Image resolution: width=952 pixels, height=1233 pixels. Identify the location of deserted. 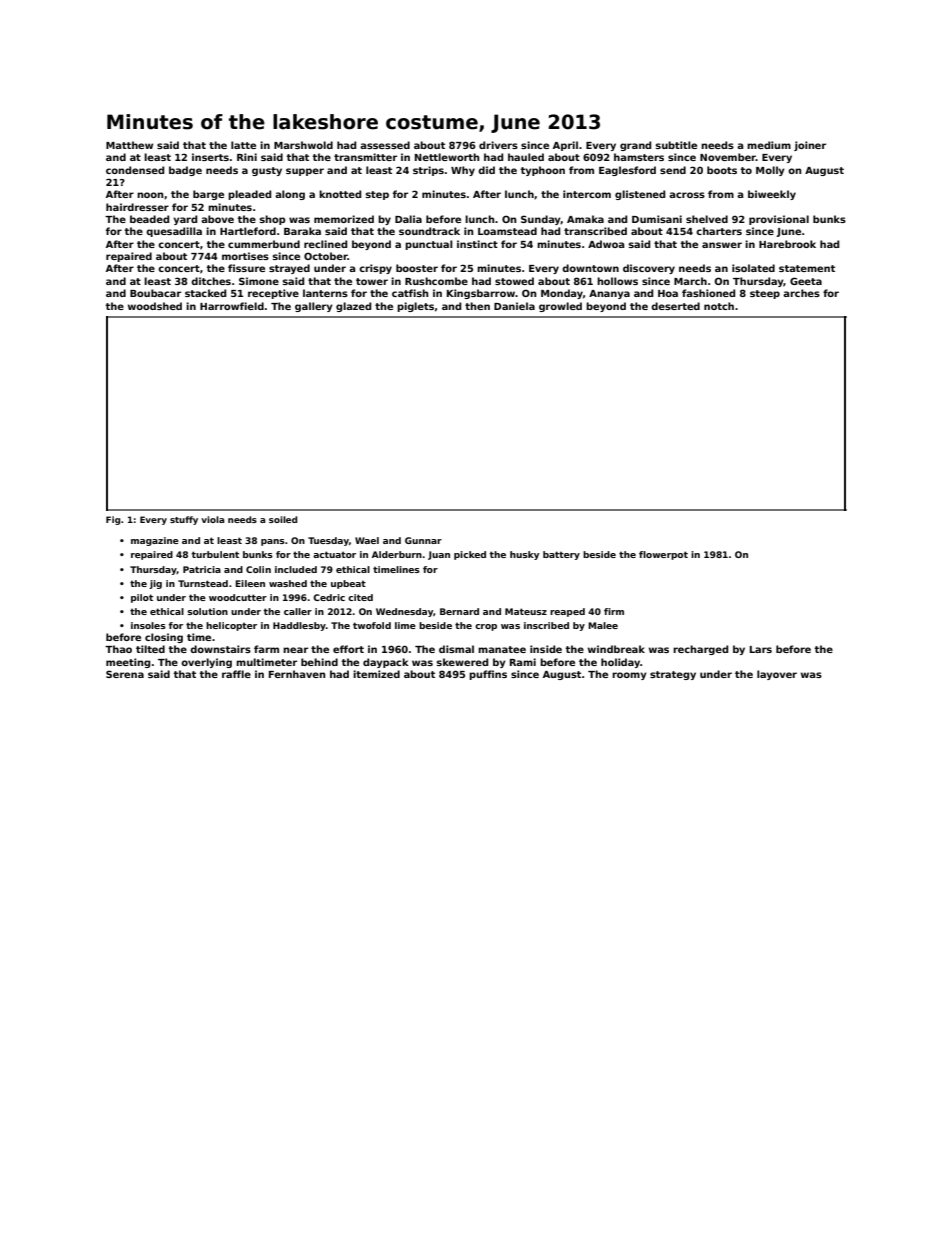
(675, 306).
